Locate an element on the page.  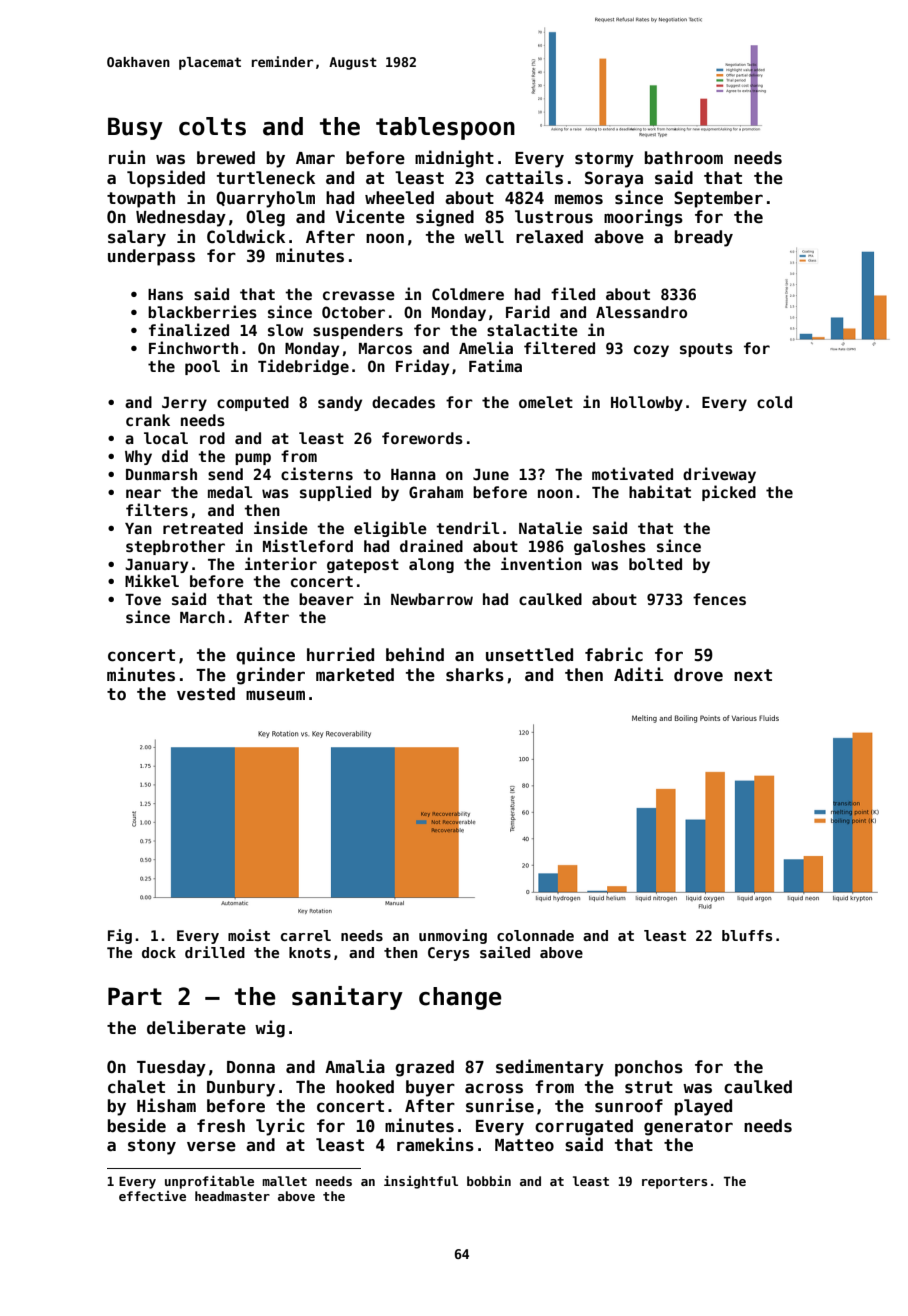
insightful is located at coordinates (421, 1182).
